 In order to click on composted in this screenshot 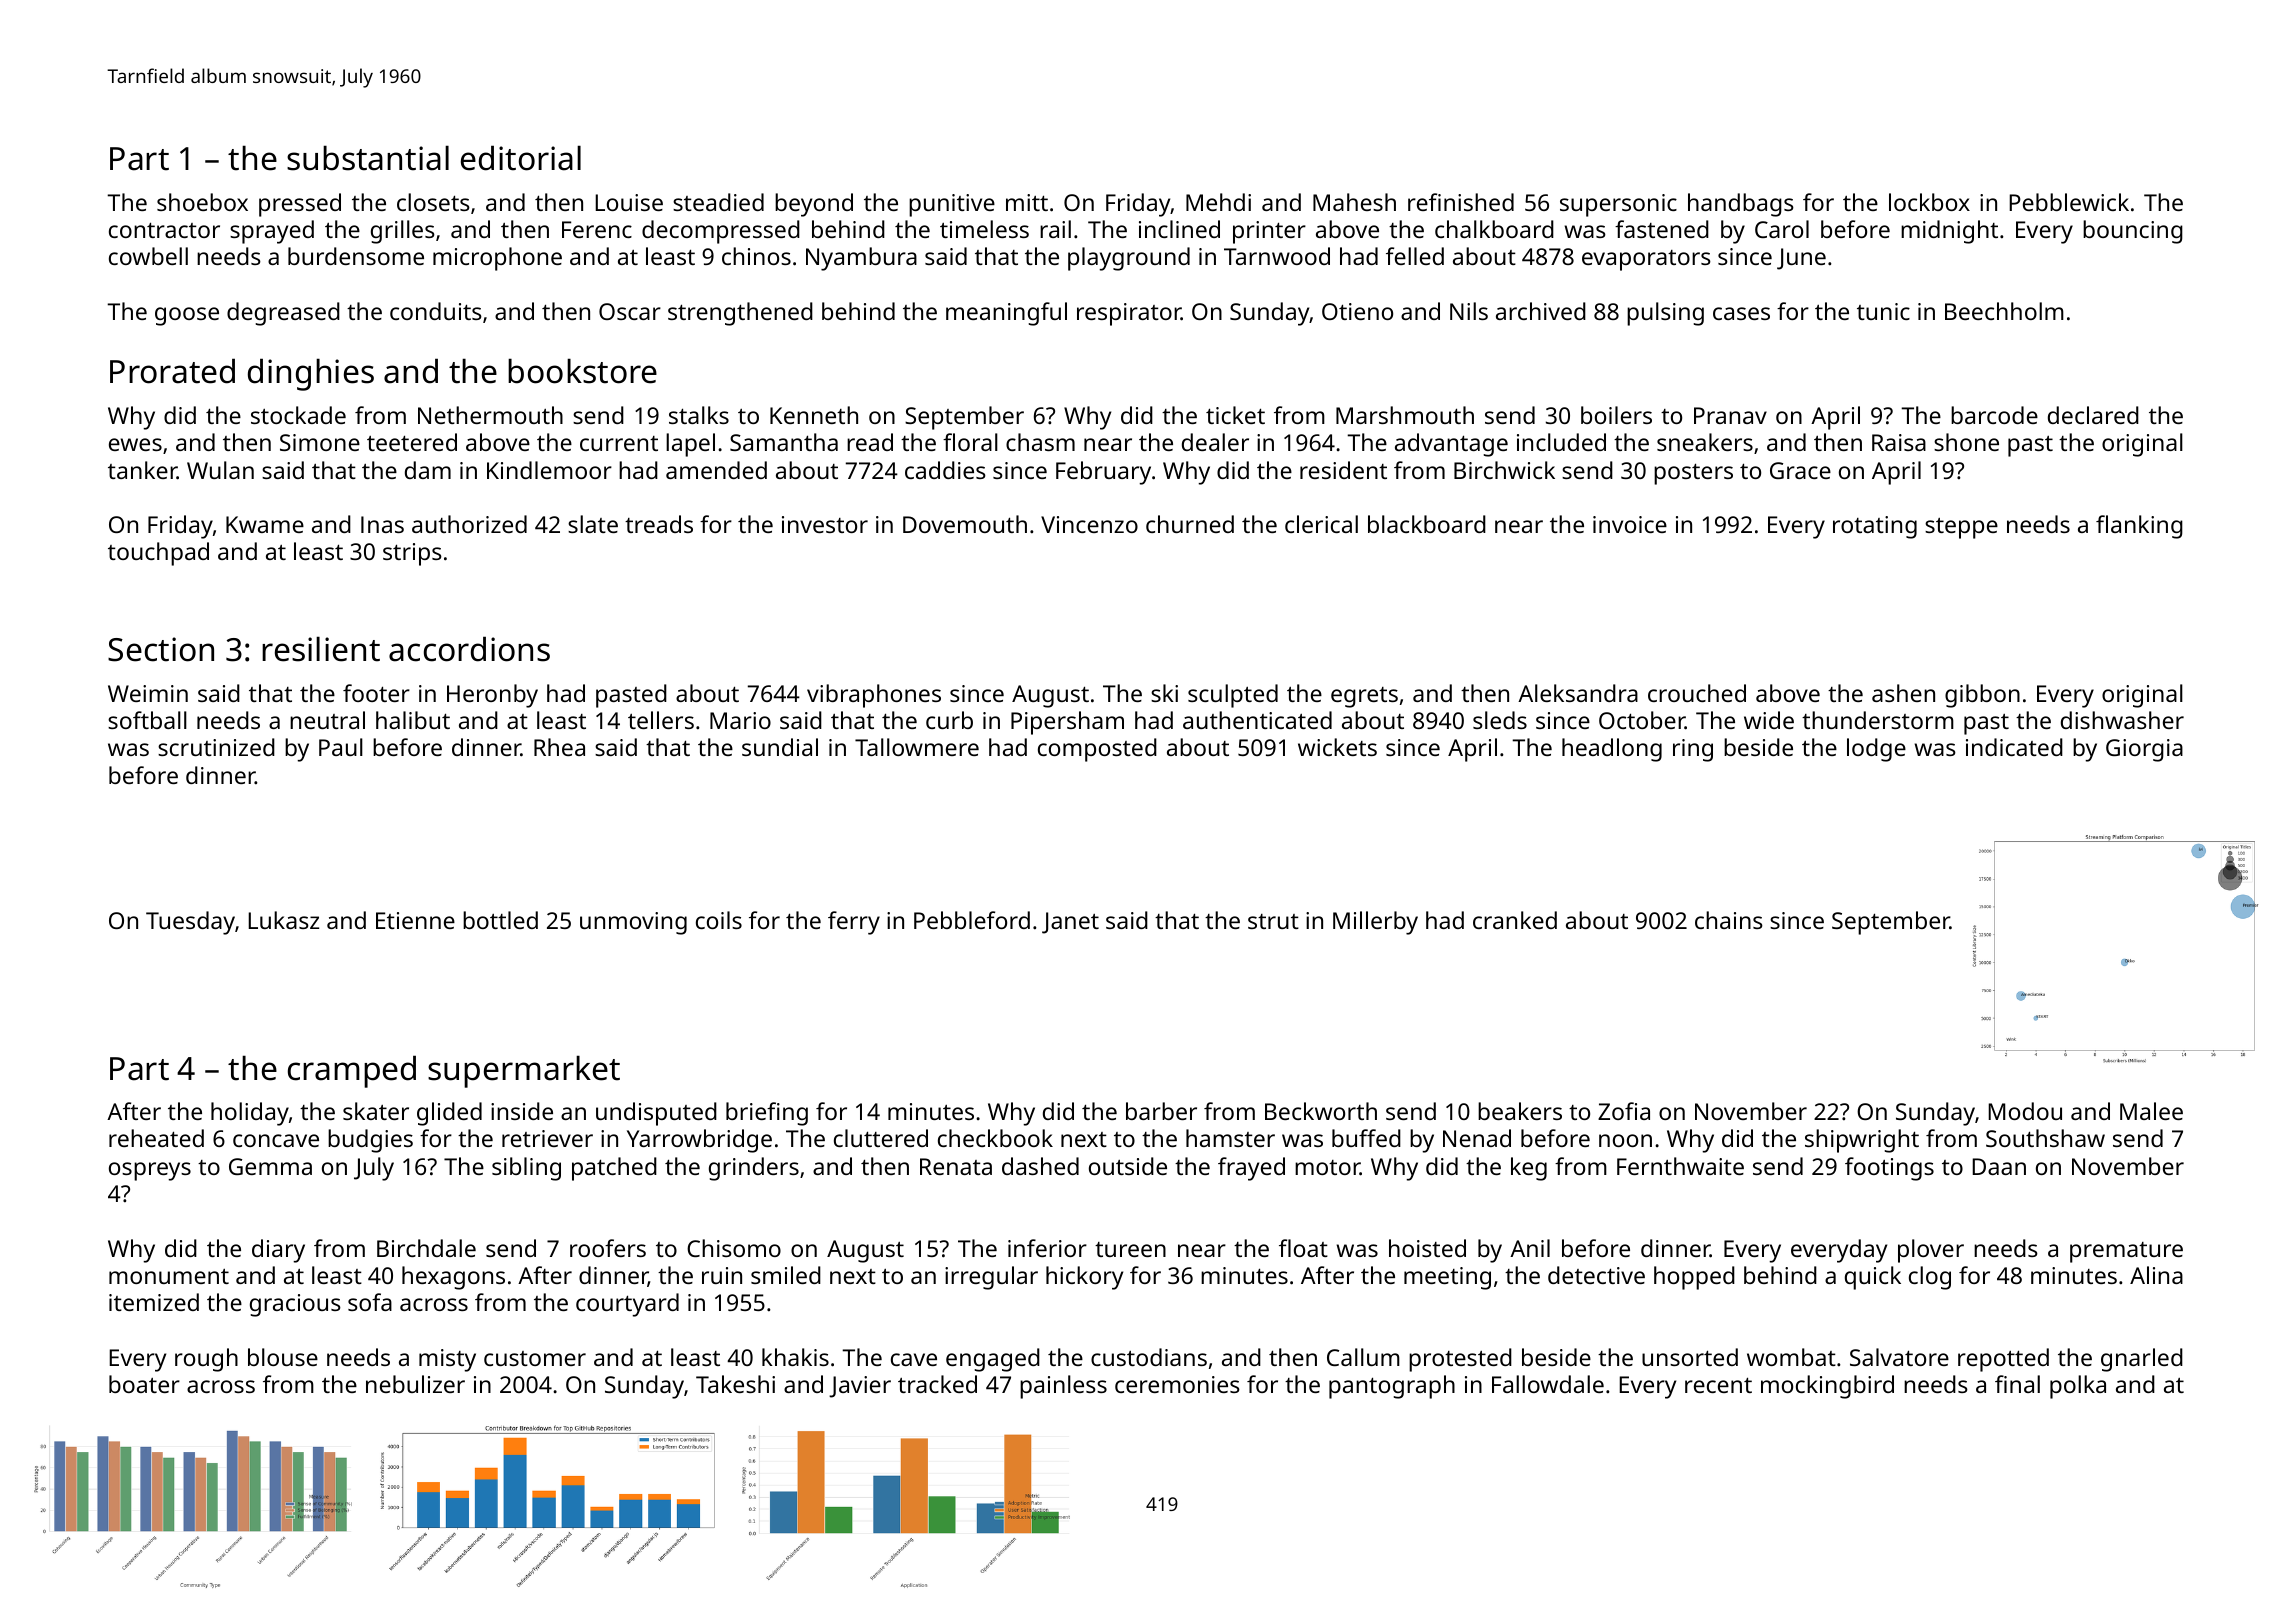, I will do `click(1097, 750)`.
